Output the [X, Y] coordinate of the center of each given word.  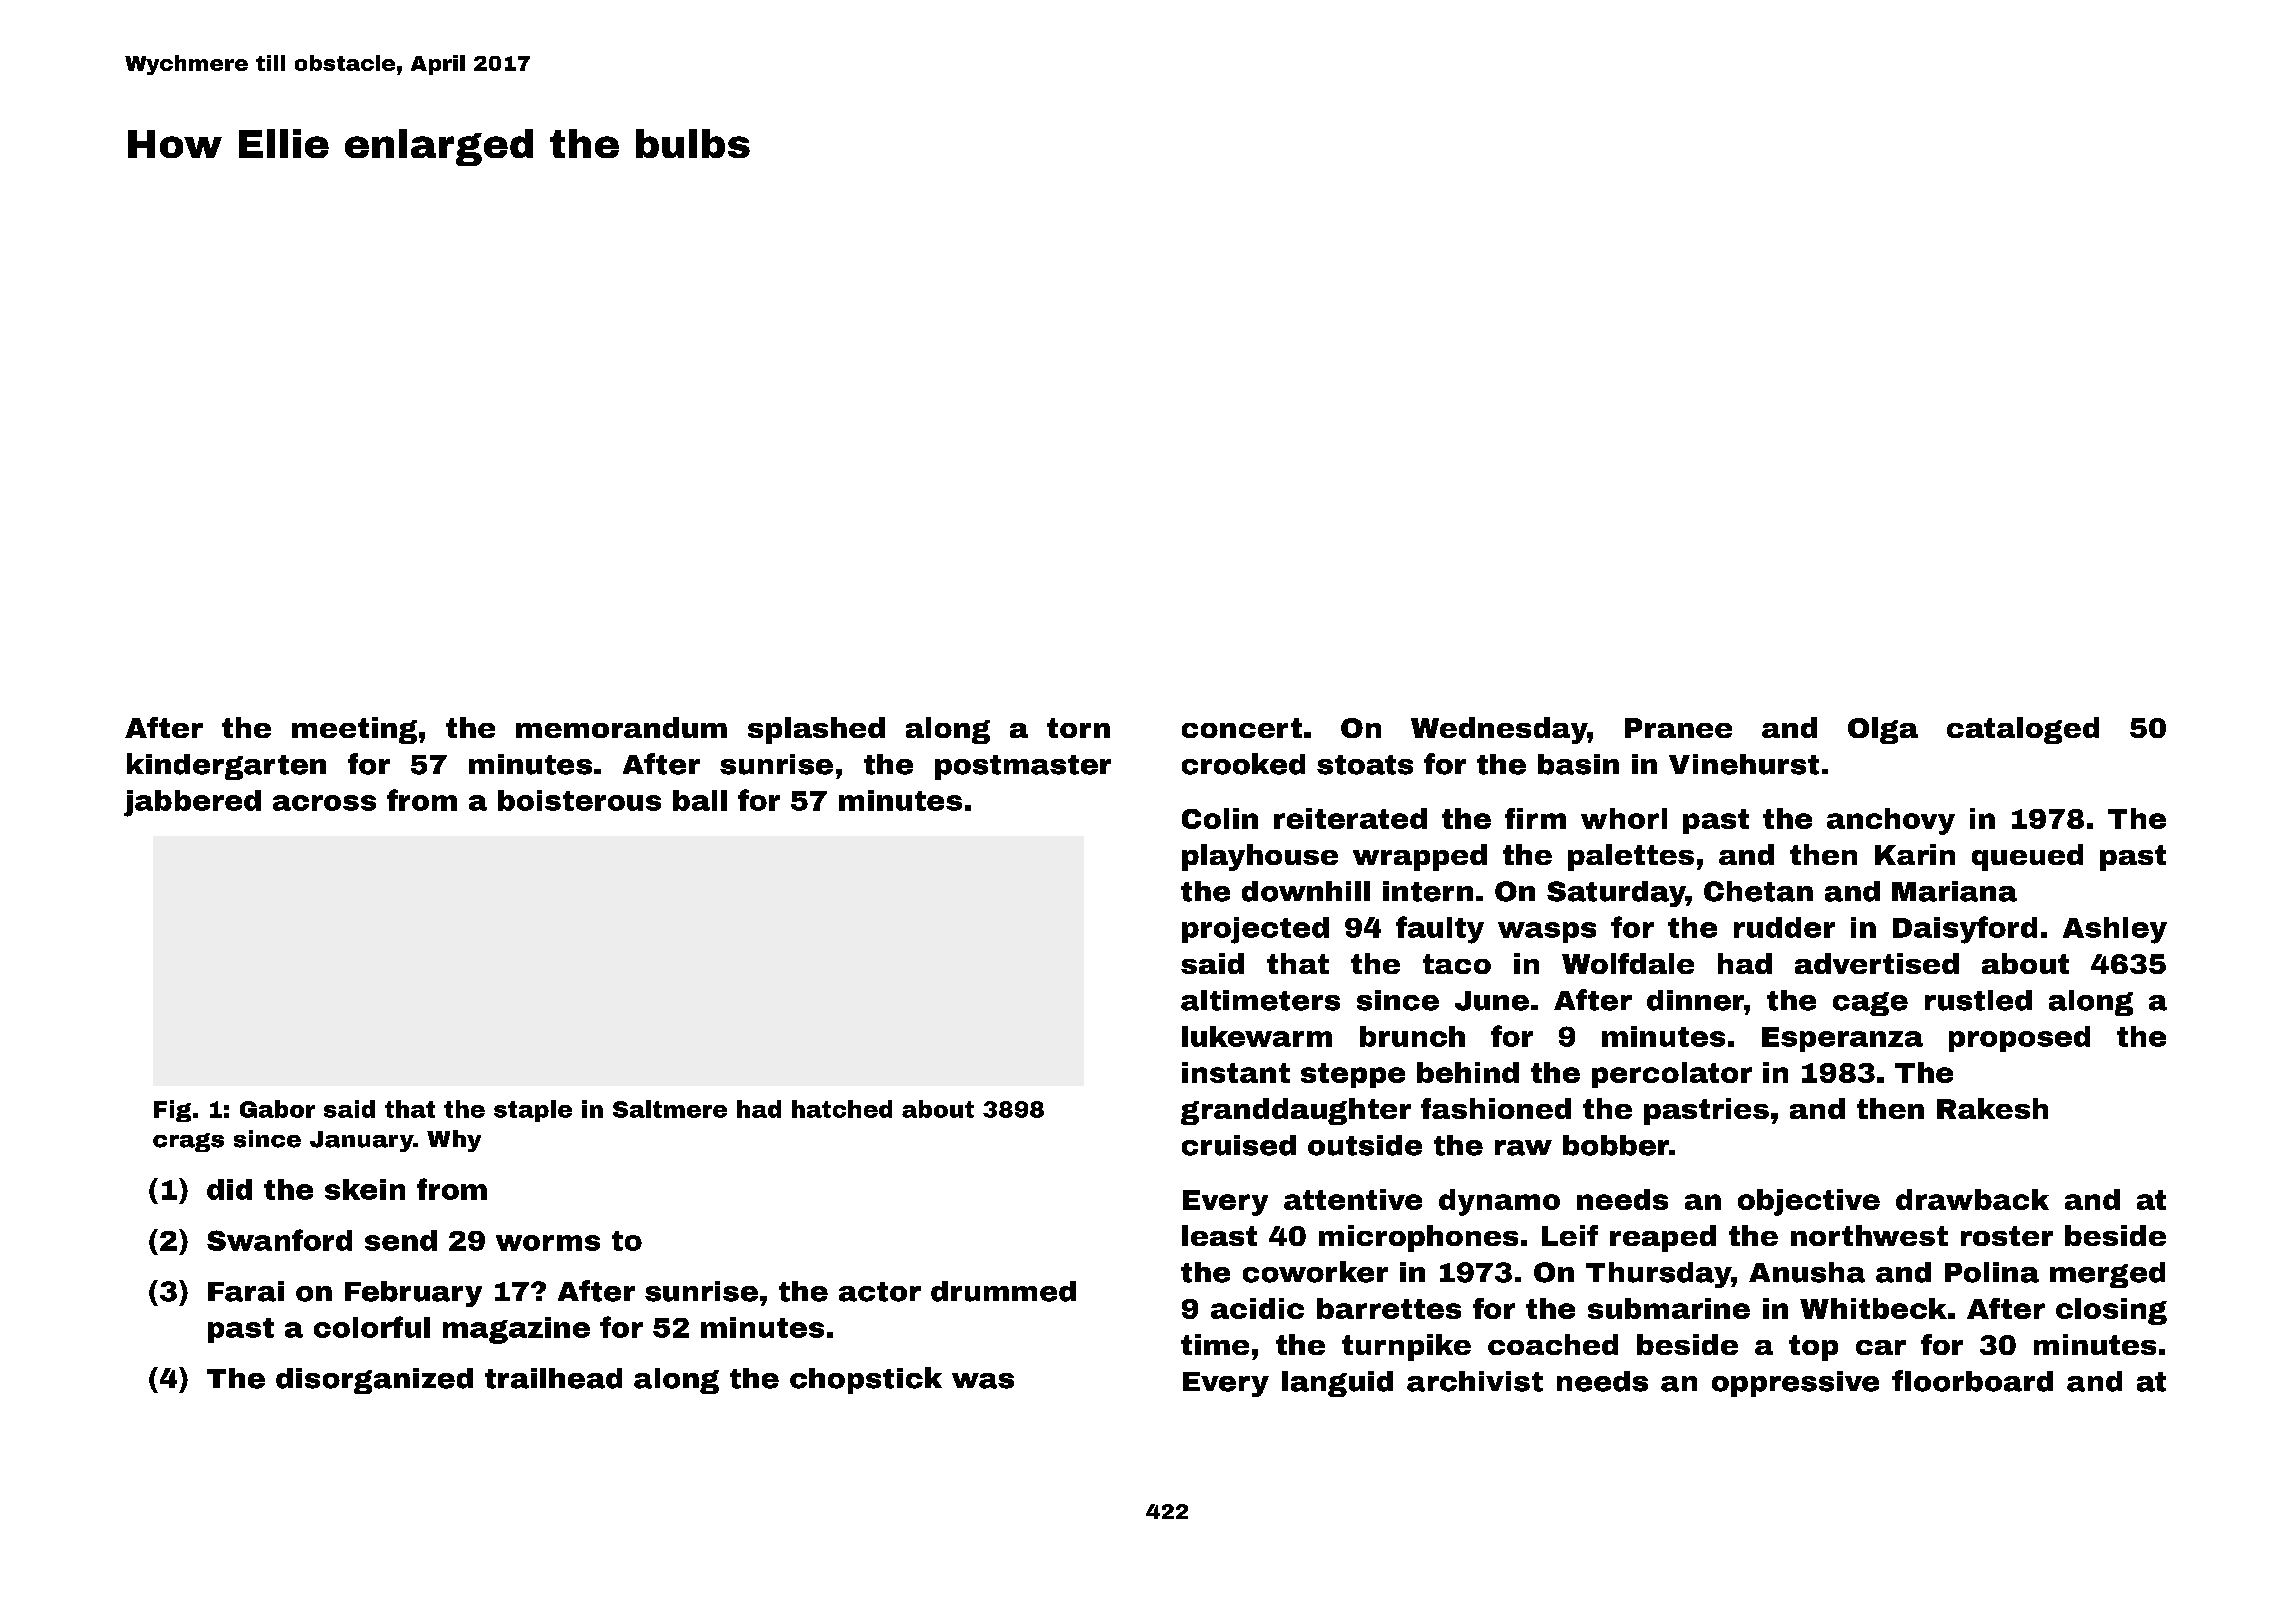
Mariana [1954, 891]
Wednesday [1499, 730]
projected [1255, 930]
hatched [842, 1109]
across [324, 803]
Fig [172, 1111]
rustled [1978, 1000]
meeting [354, 730]
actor [880, 1292]
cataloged [2023, 730]
